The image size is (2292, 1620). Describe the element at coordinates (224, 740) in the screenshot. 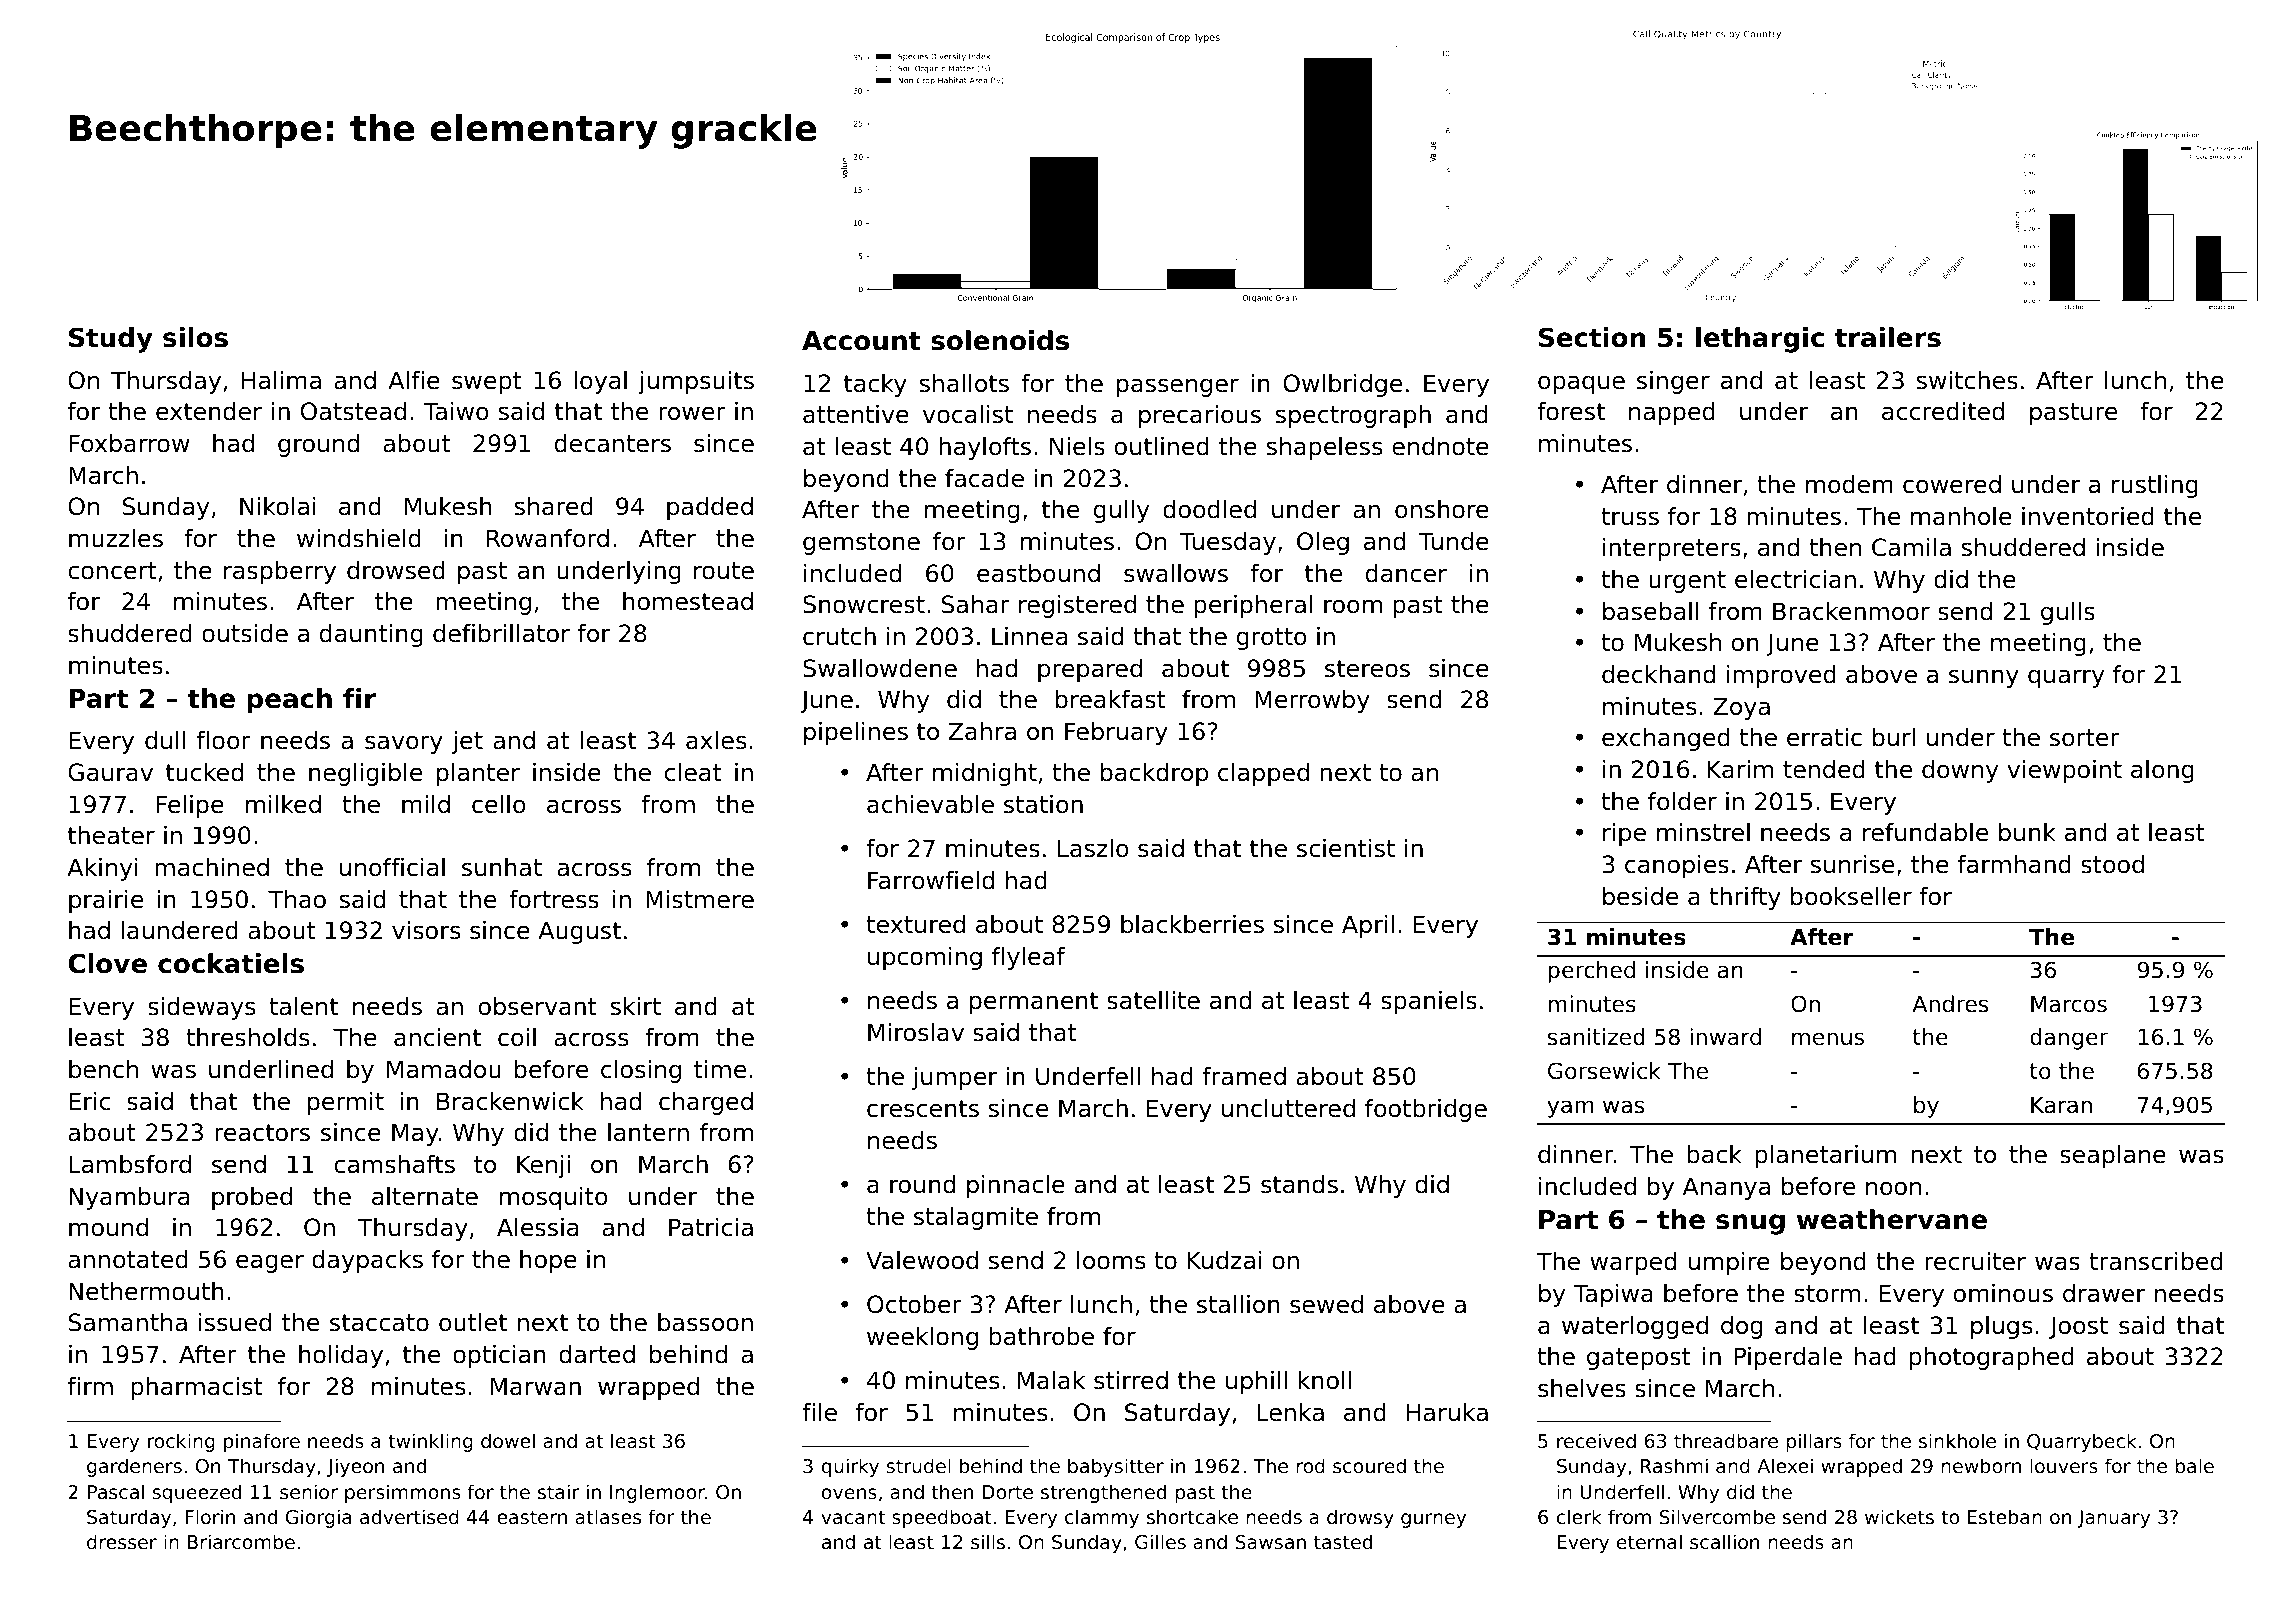

I see `floor` at that location.
